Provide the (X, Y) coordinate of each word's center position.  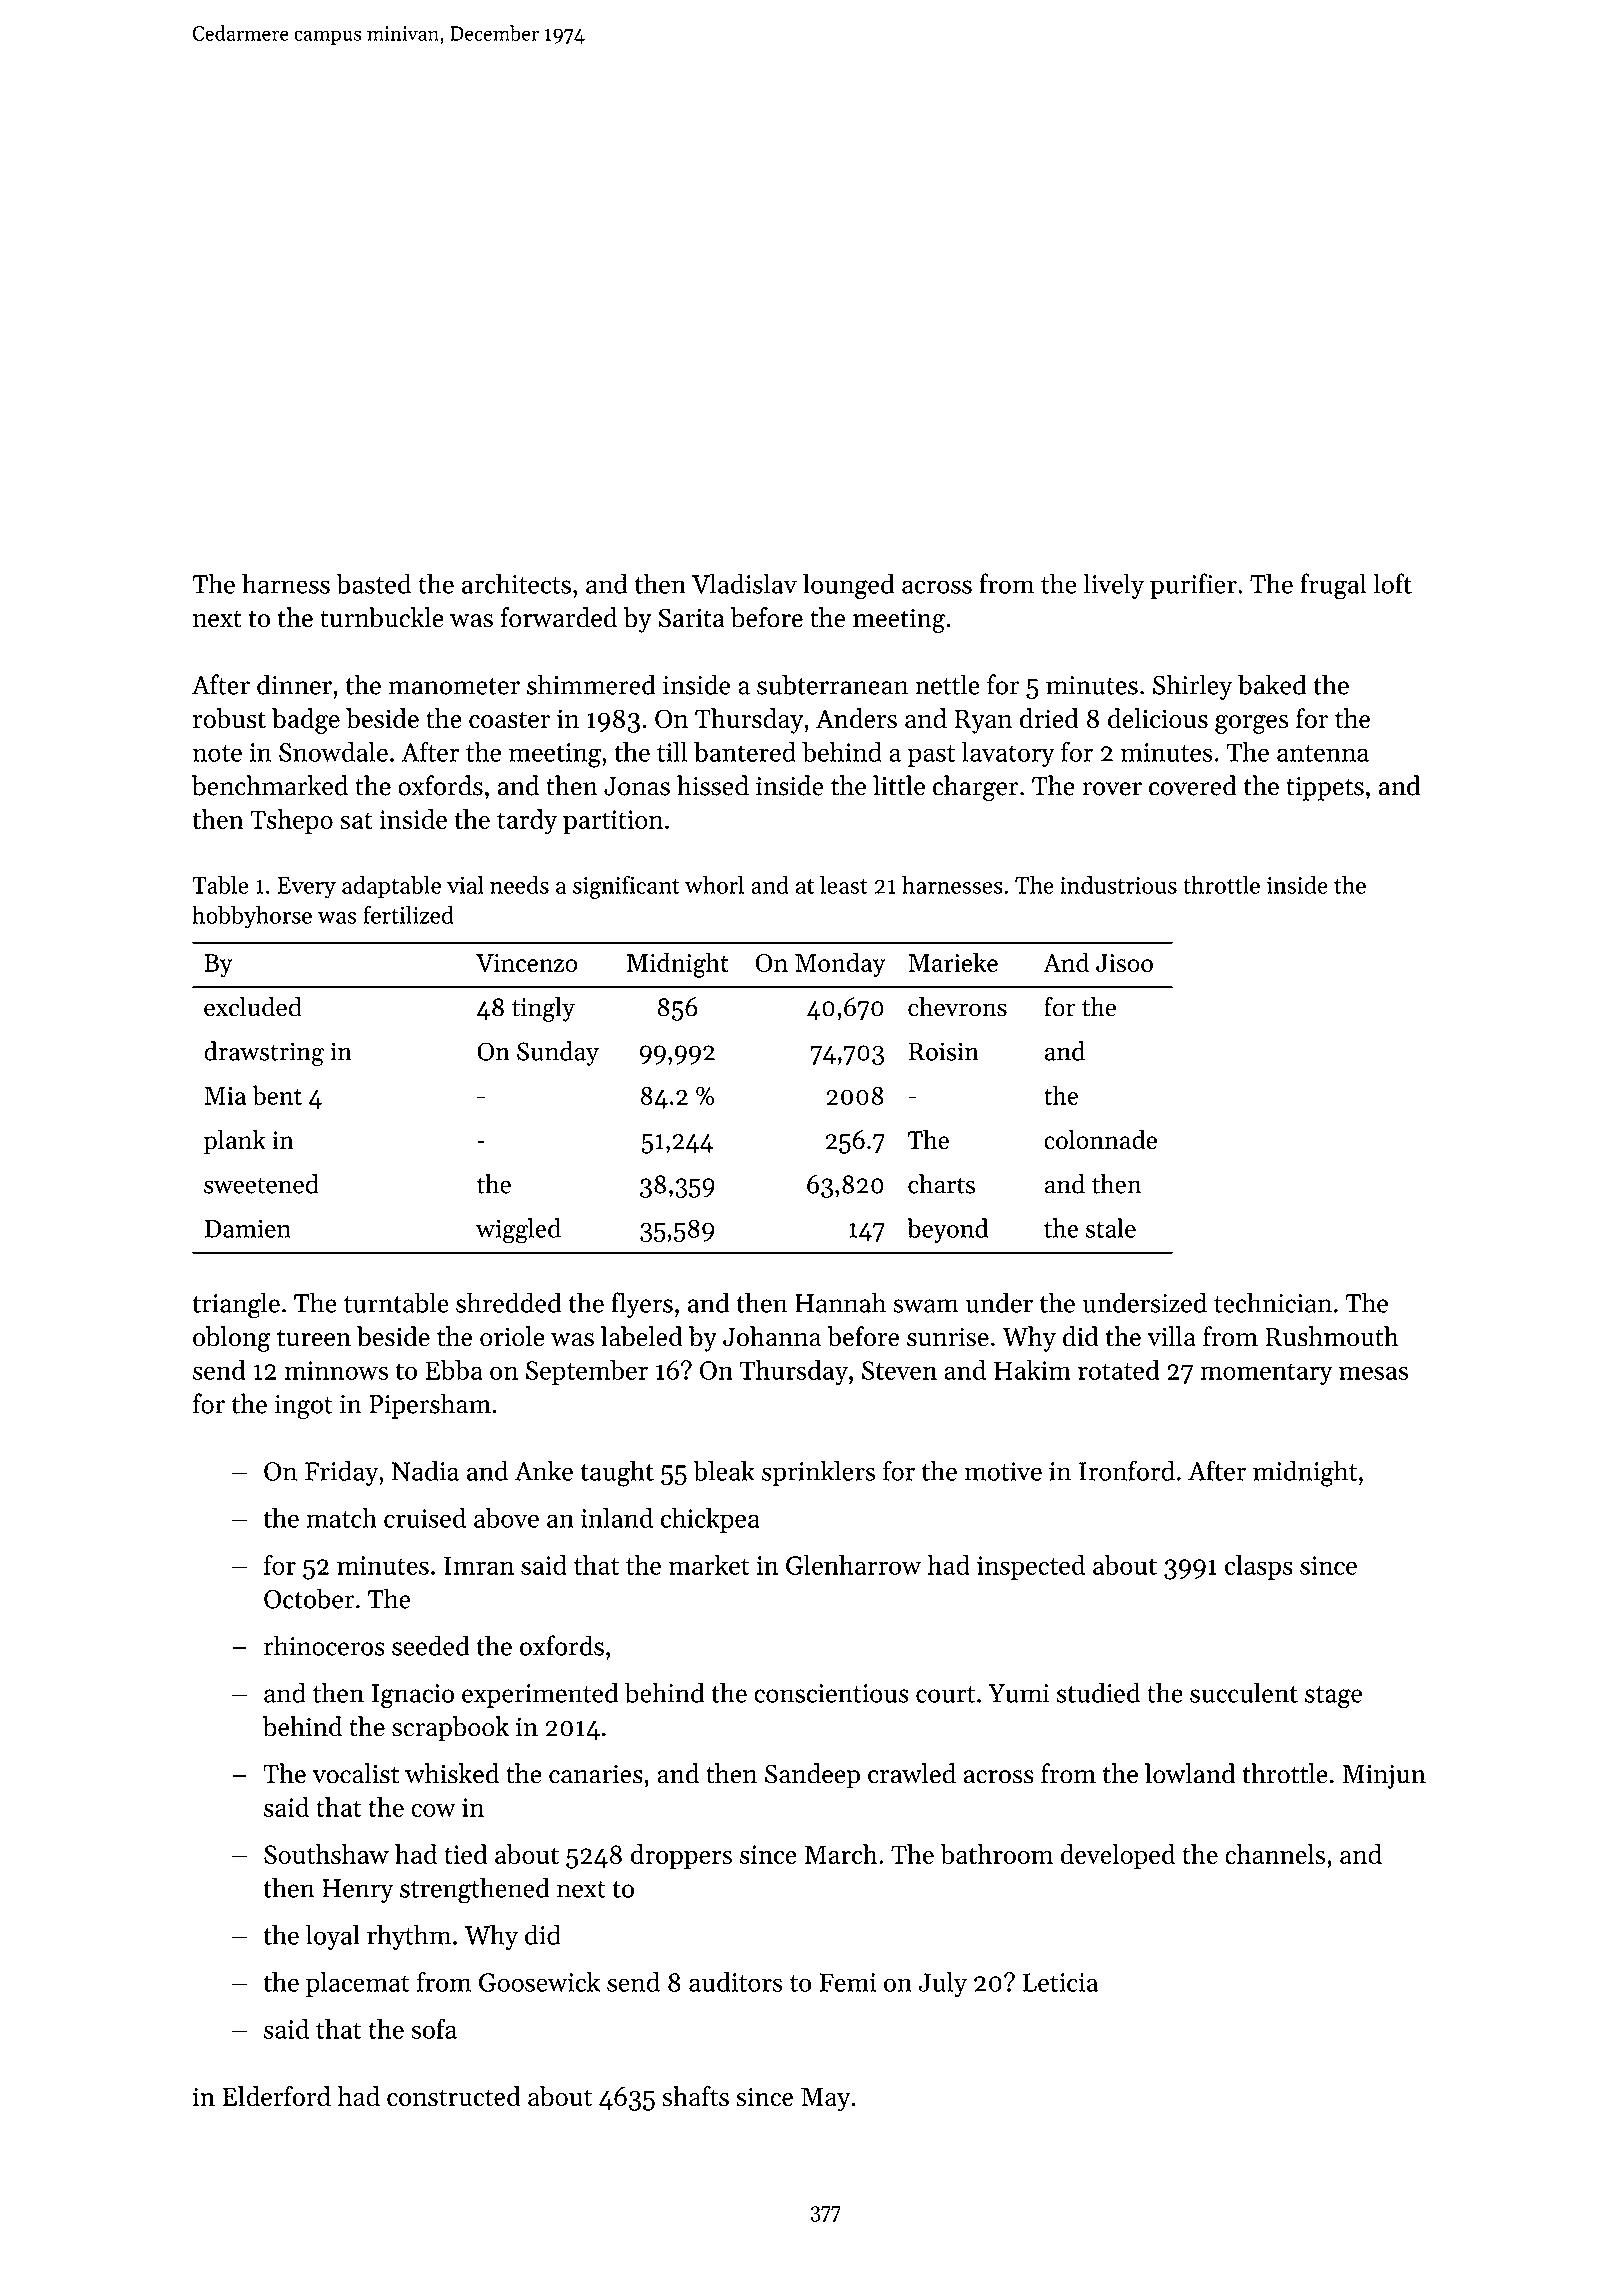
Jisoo (1124, 963)
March (841, 1854)
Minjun (1384, 1776)
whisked (452, 1773)
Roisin (944, 1051)
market (709, 1565)
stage (1333, 1697)
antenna (1323, 753)
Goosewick (539, 1982)
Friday (342, 1473)
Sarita (691, 618)
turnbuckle (382, 617)
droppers (681, 1856)
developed (1118, 1856)
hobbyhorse (252, 917)
